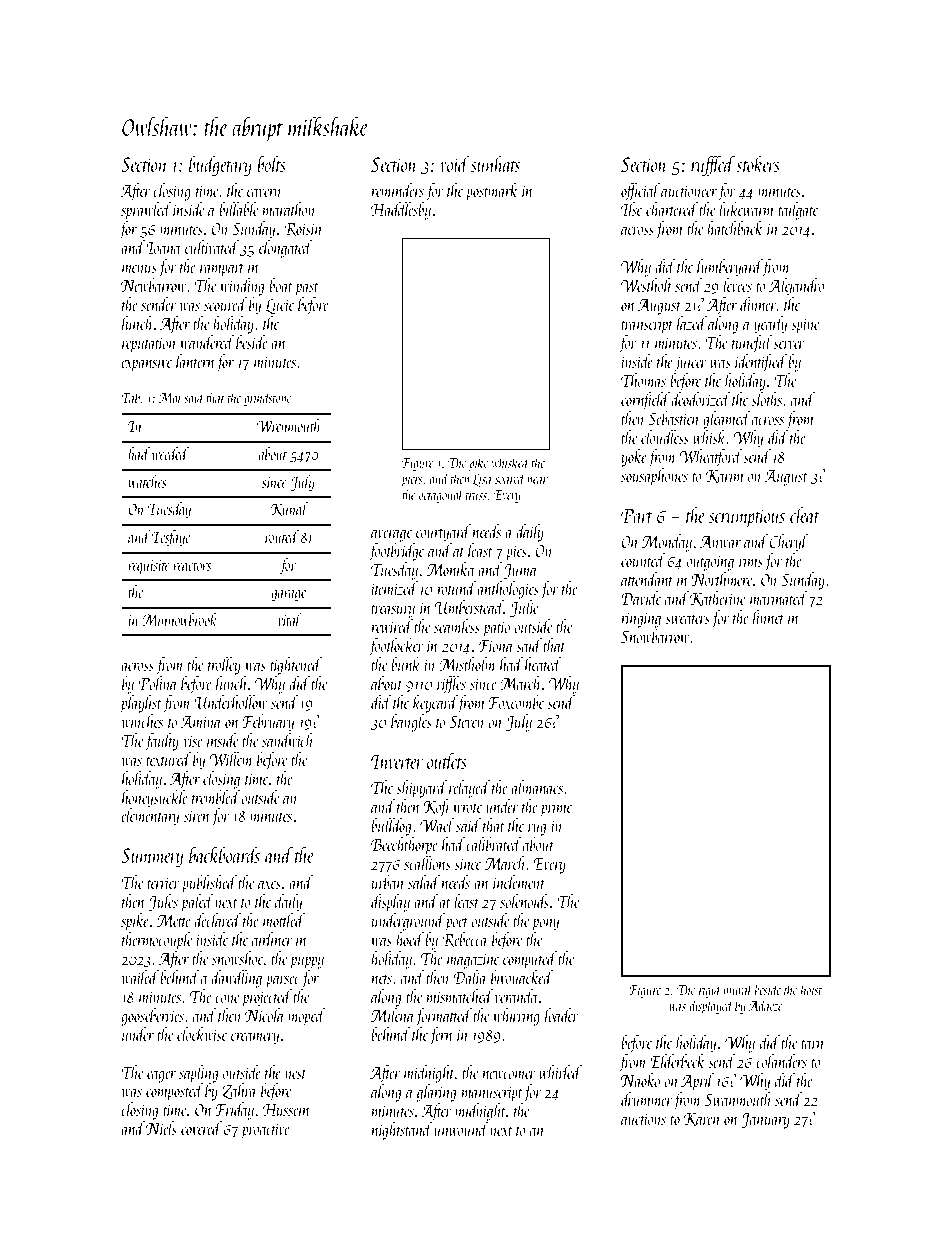 This screenshot has height=1233, width=952. I want to click on rigid, so click(710, 990).
